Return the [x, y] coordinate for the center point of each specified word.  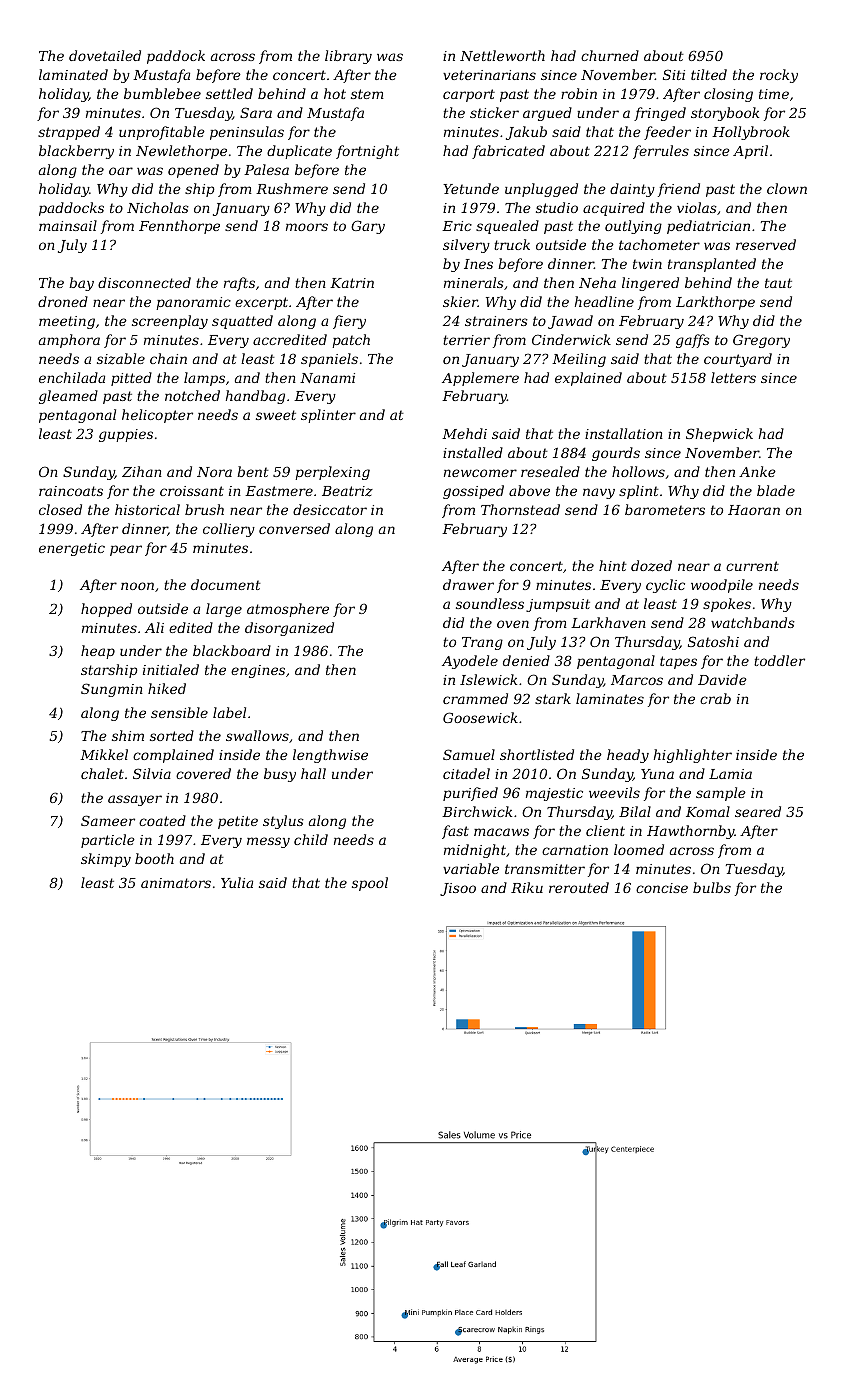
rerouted [579, 887]
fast [455, 832]
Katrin [352, 283]
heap [98, 652]
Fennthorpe [179, 227]
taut [778, 283]
